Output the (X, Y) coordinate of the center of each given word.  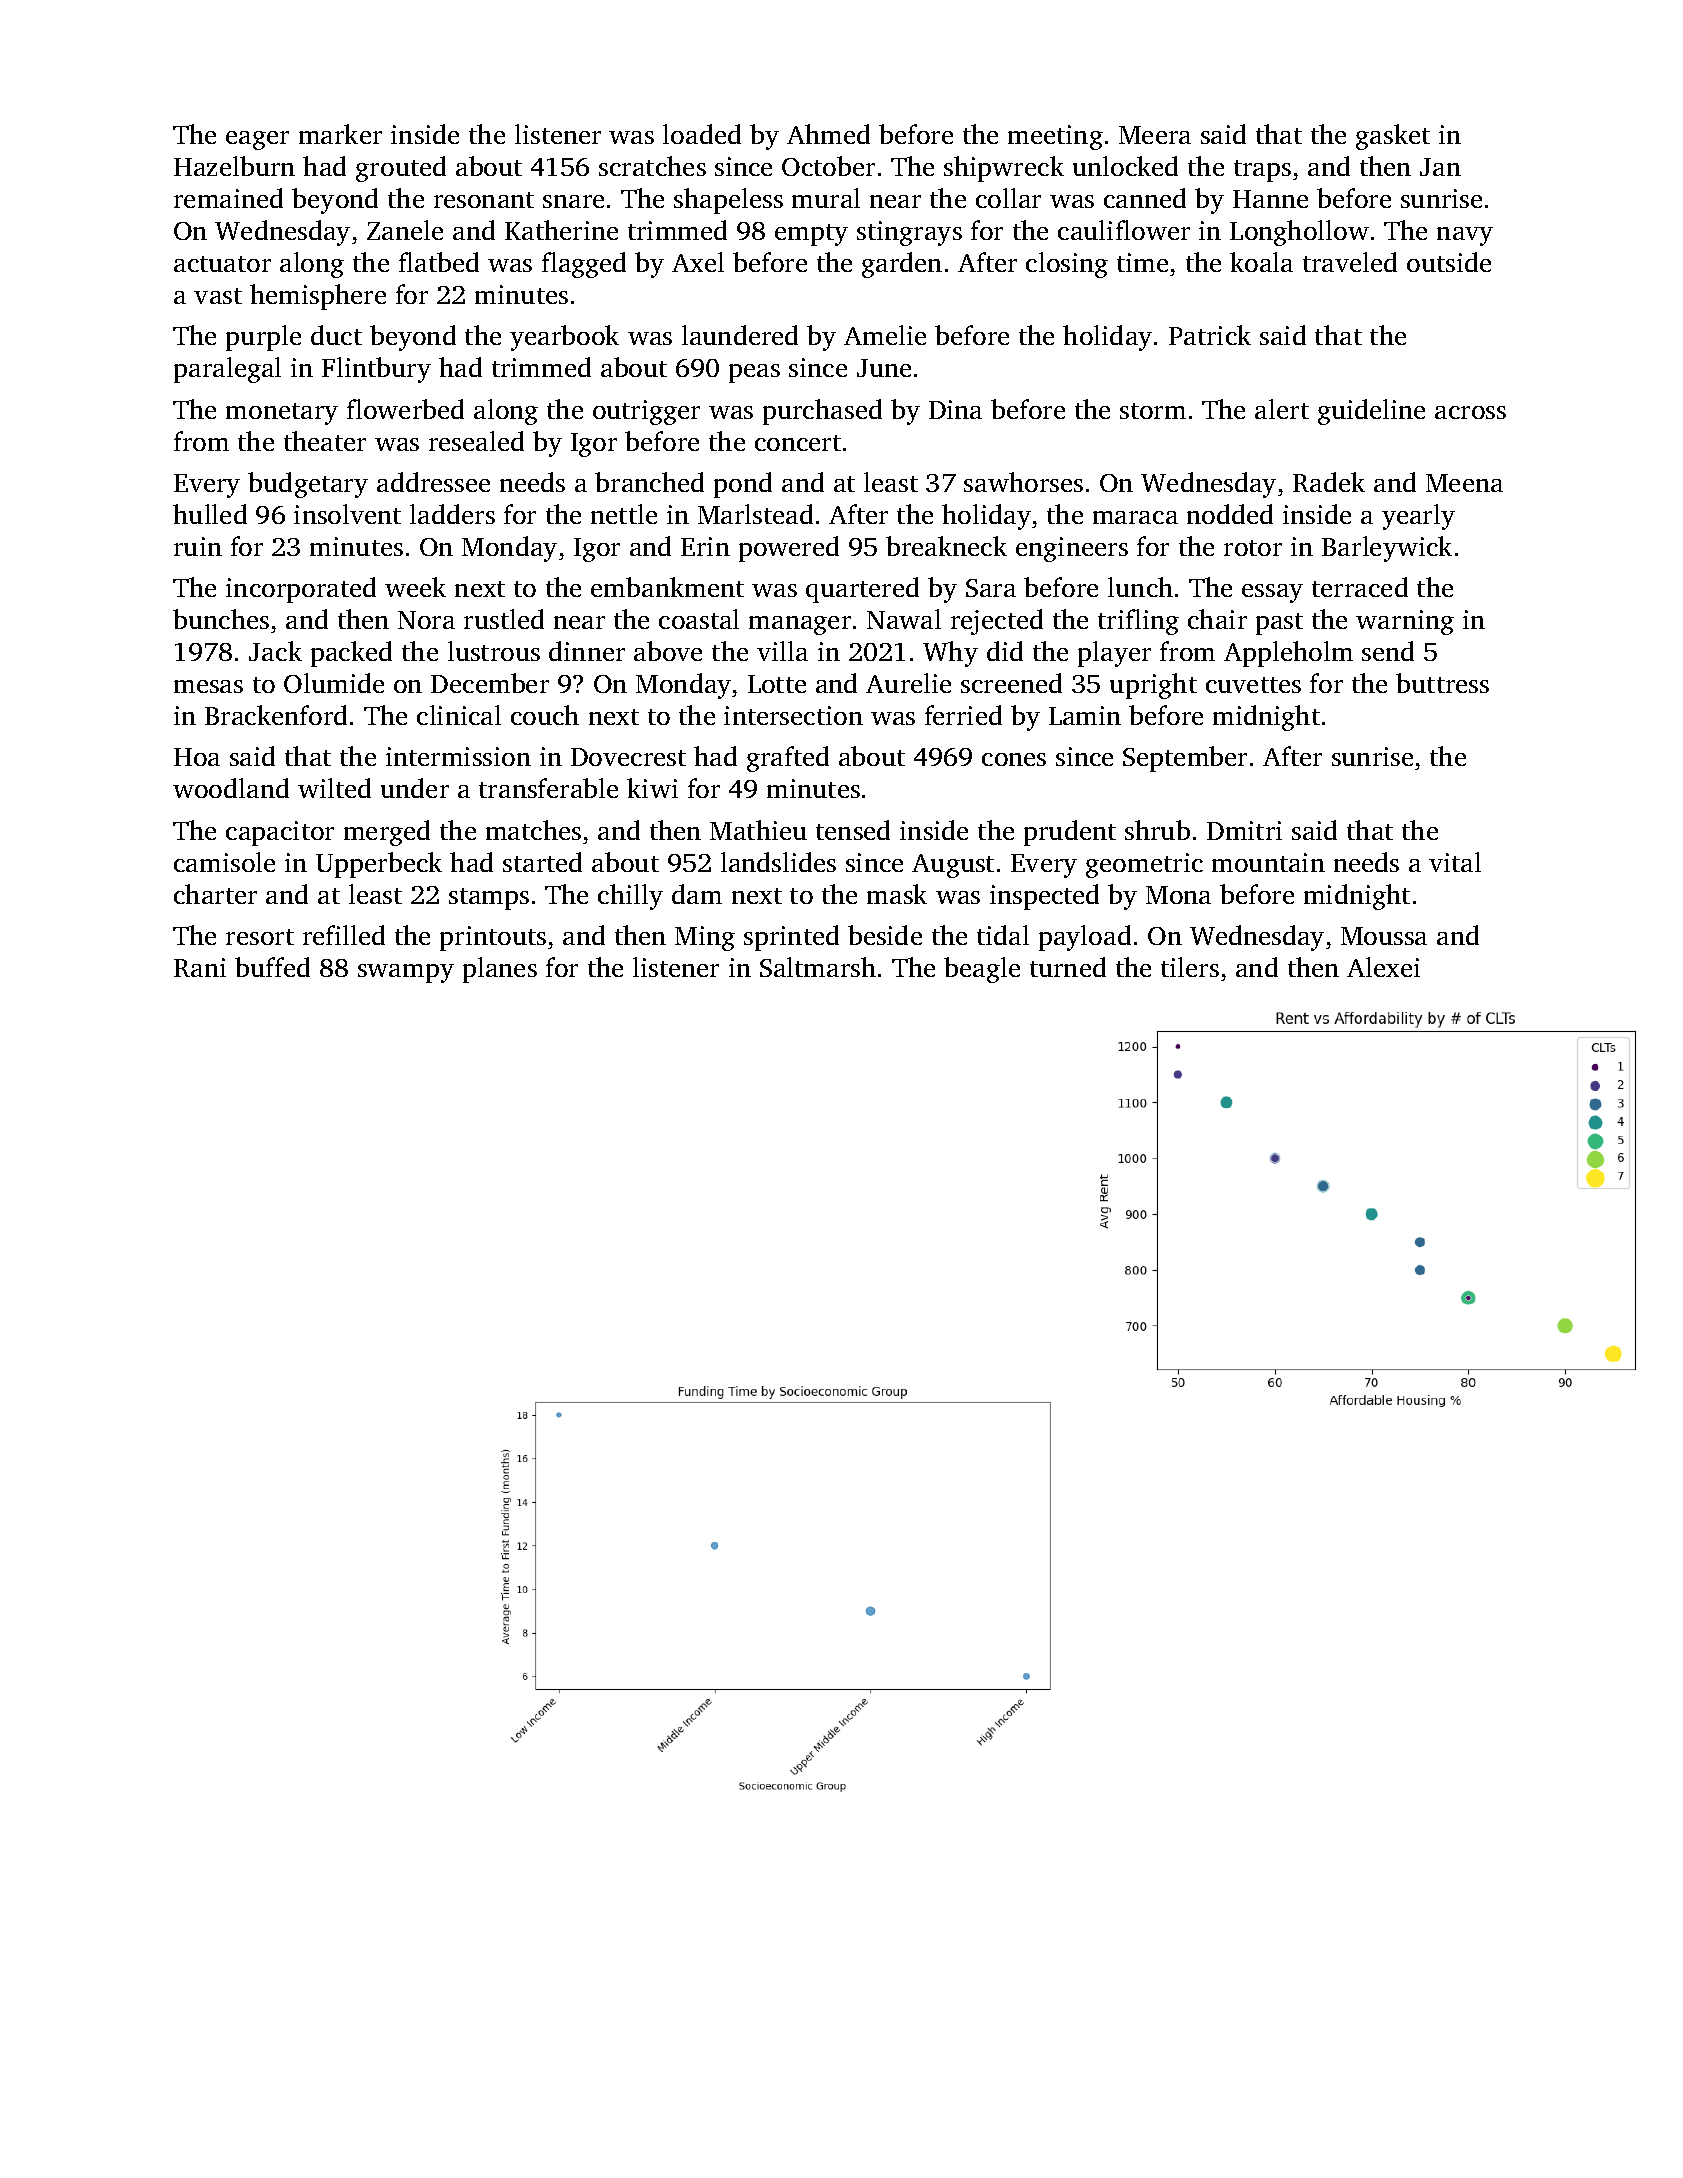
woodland (231, 788)
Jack (275, 651)
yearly (1418, 517)
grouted (401, 169)
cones (1014, 759)
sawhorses (1023, 482)
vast (218, 296)
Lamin (1085, 715)
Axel (698, 262)
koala (1261, 262)
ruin (198, 546)
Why (950, 654)
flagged (584, 265)
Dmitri (1244, 830)
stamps (489, 899)
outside (1449, 262)
